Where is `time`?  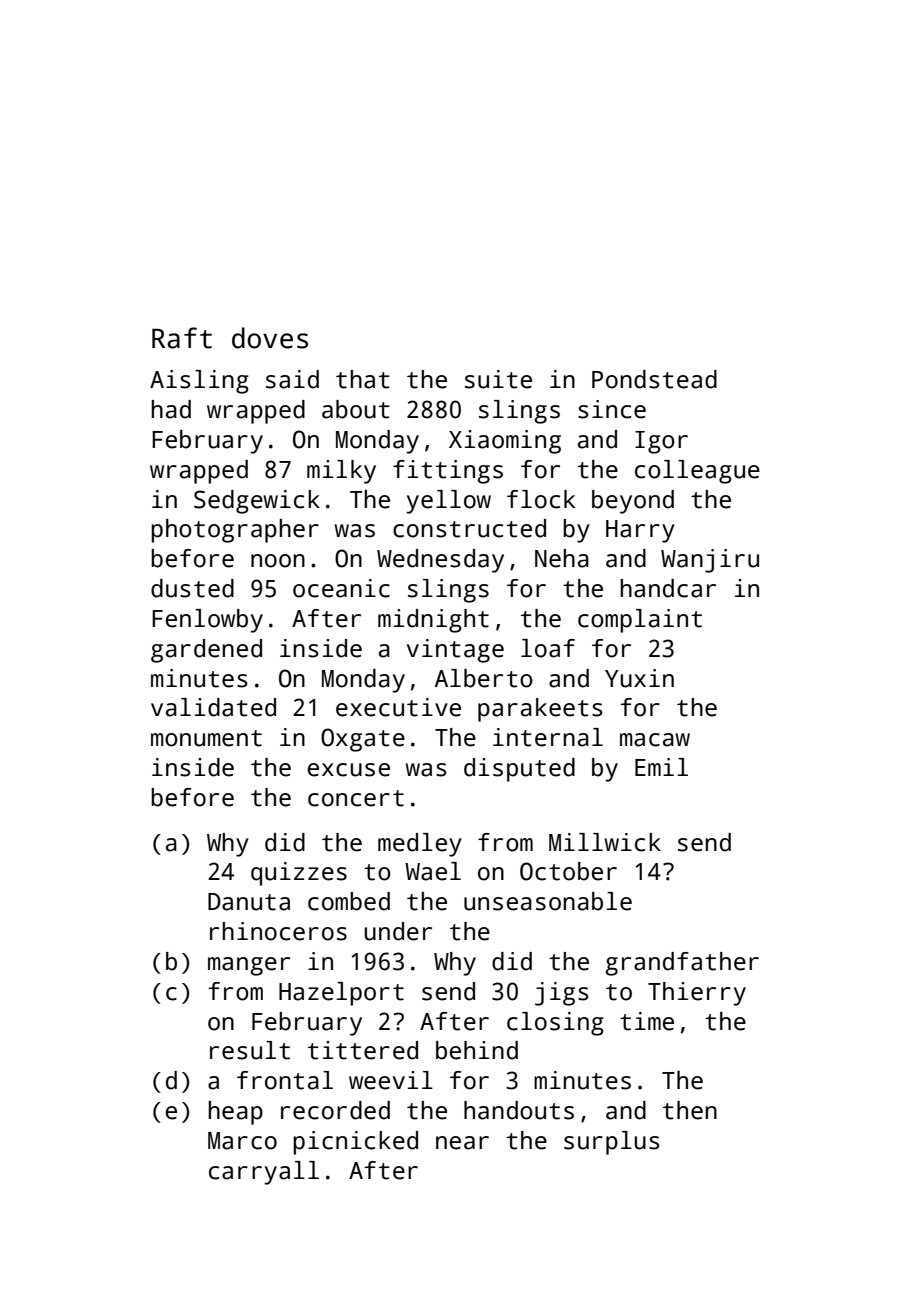
time is located at coordinates (647, 1021).
